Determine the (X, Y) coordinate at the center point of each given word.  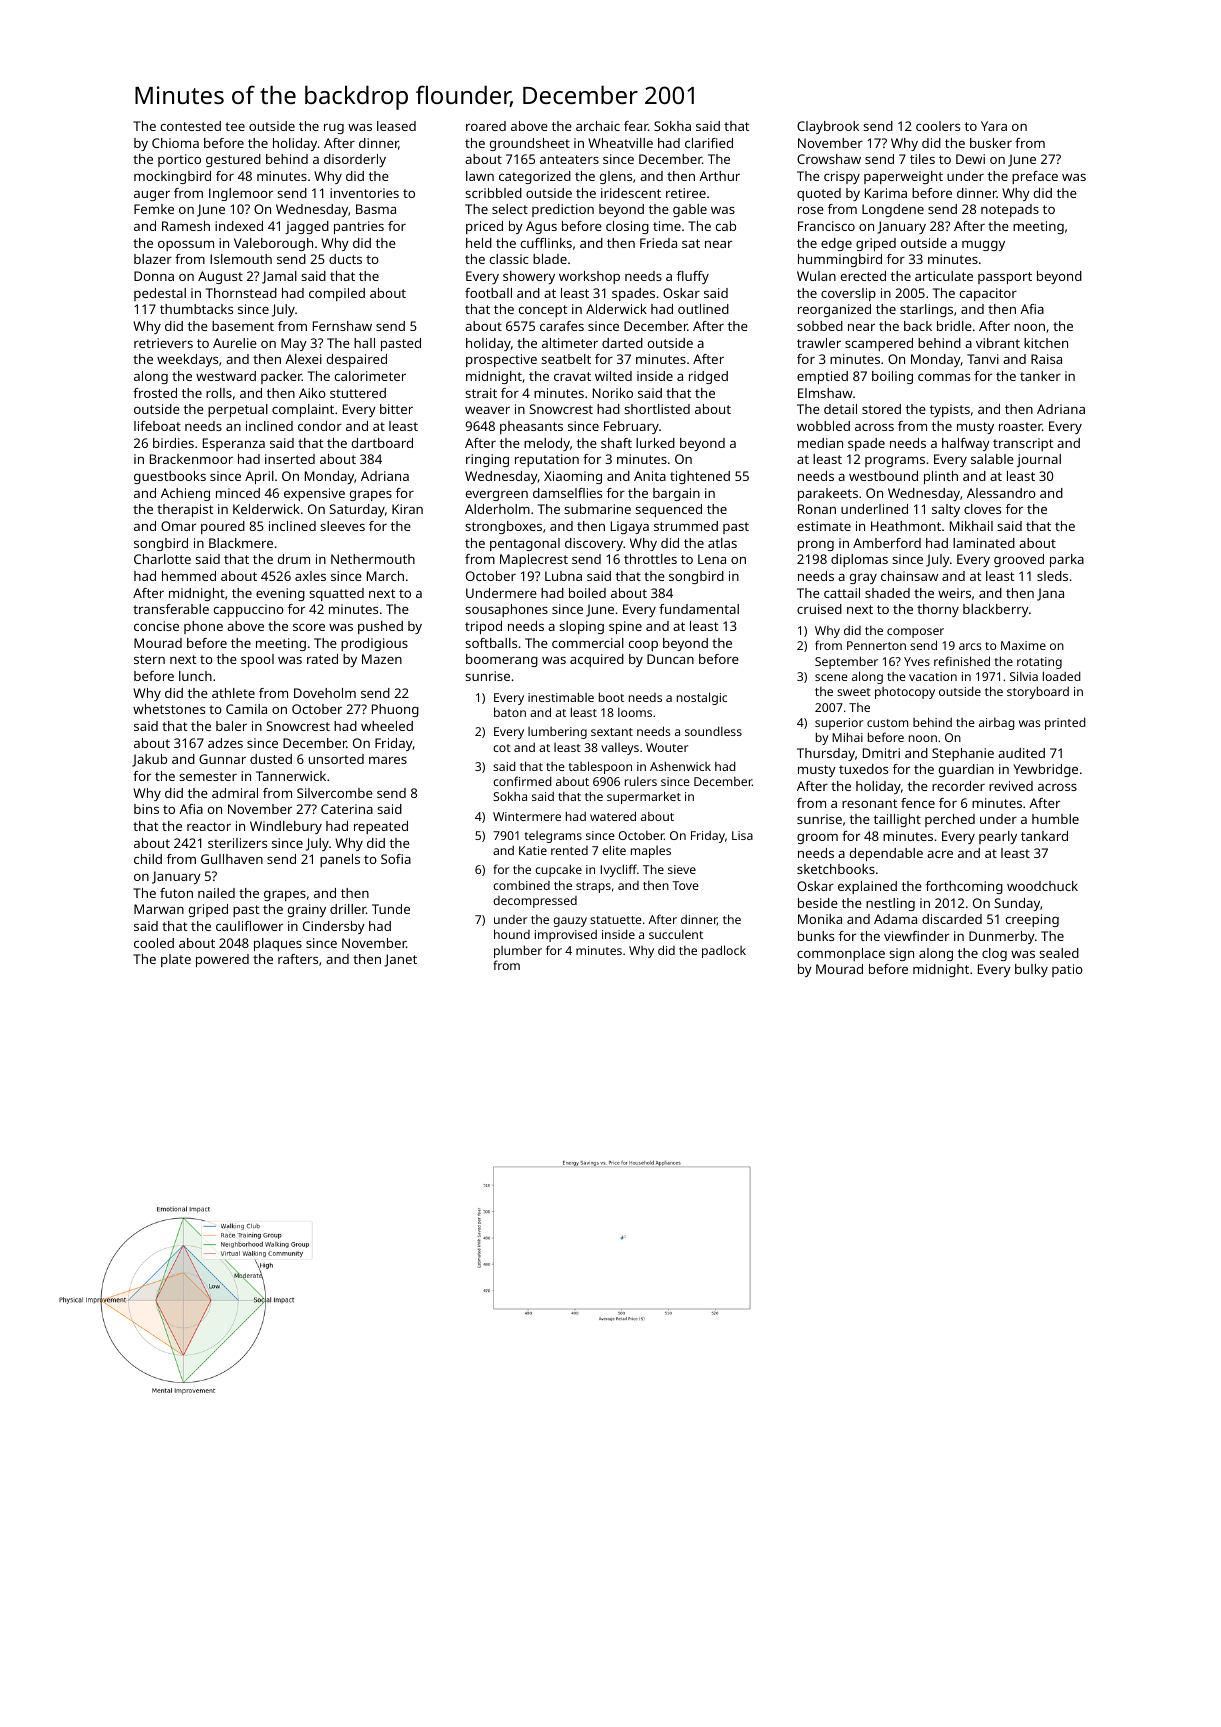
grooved (1019, 560)
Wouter (667, 747)
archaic (598, 126)
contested (191, 126)
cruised (819, 609)
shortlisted (657, 409)
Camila (246, 709)
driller (348, 909)
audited (1021, 753)
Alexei (303, 359)
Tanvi (983, 359)
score (309, 627)
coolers (938, 126)
